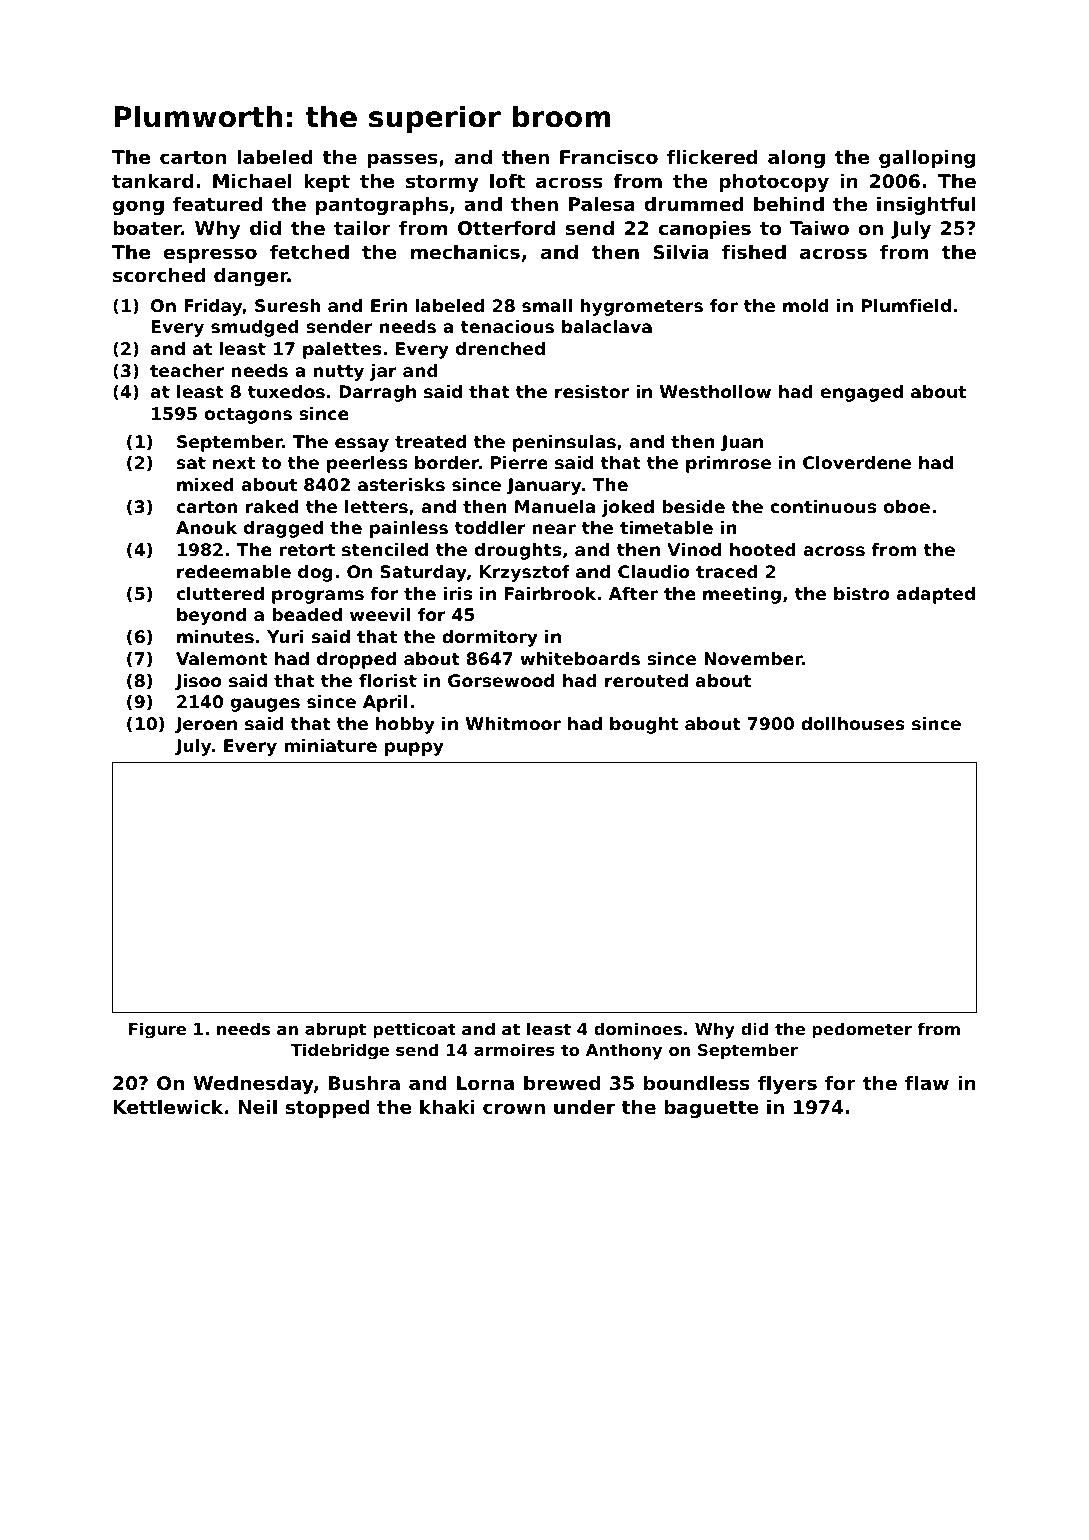 This screenshot has height=1540, width=1089. I want to click on armoires, so click(514, 1049).
